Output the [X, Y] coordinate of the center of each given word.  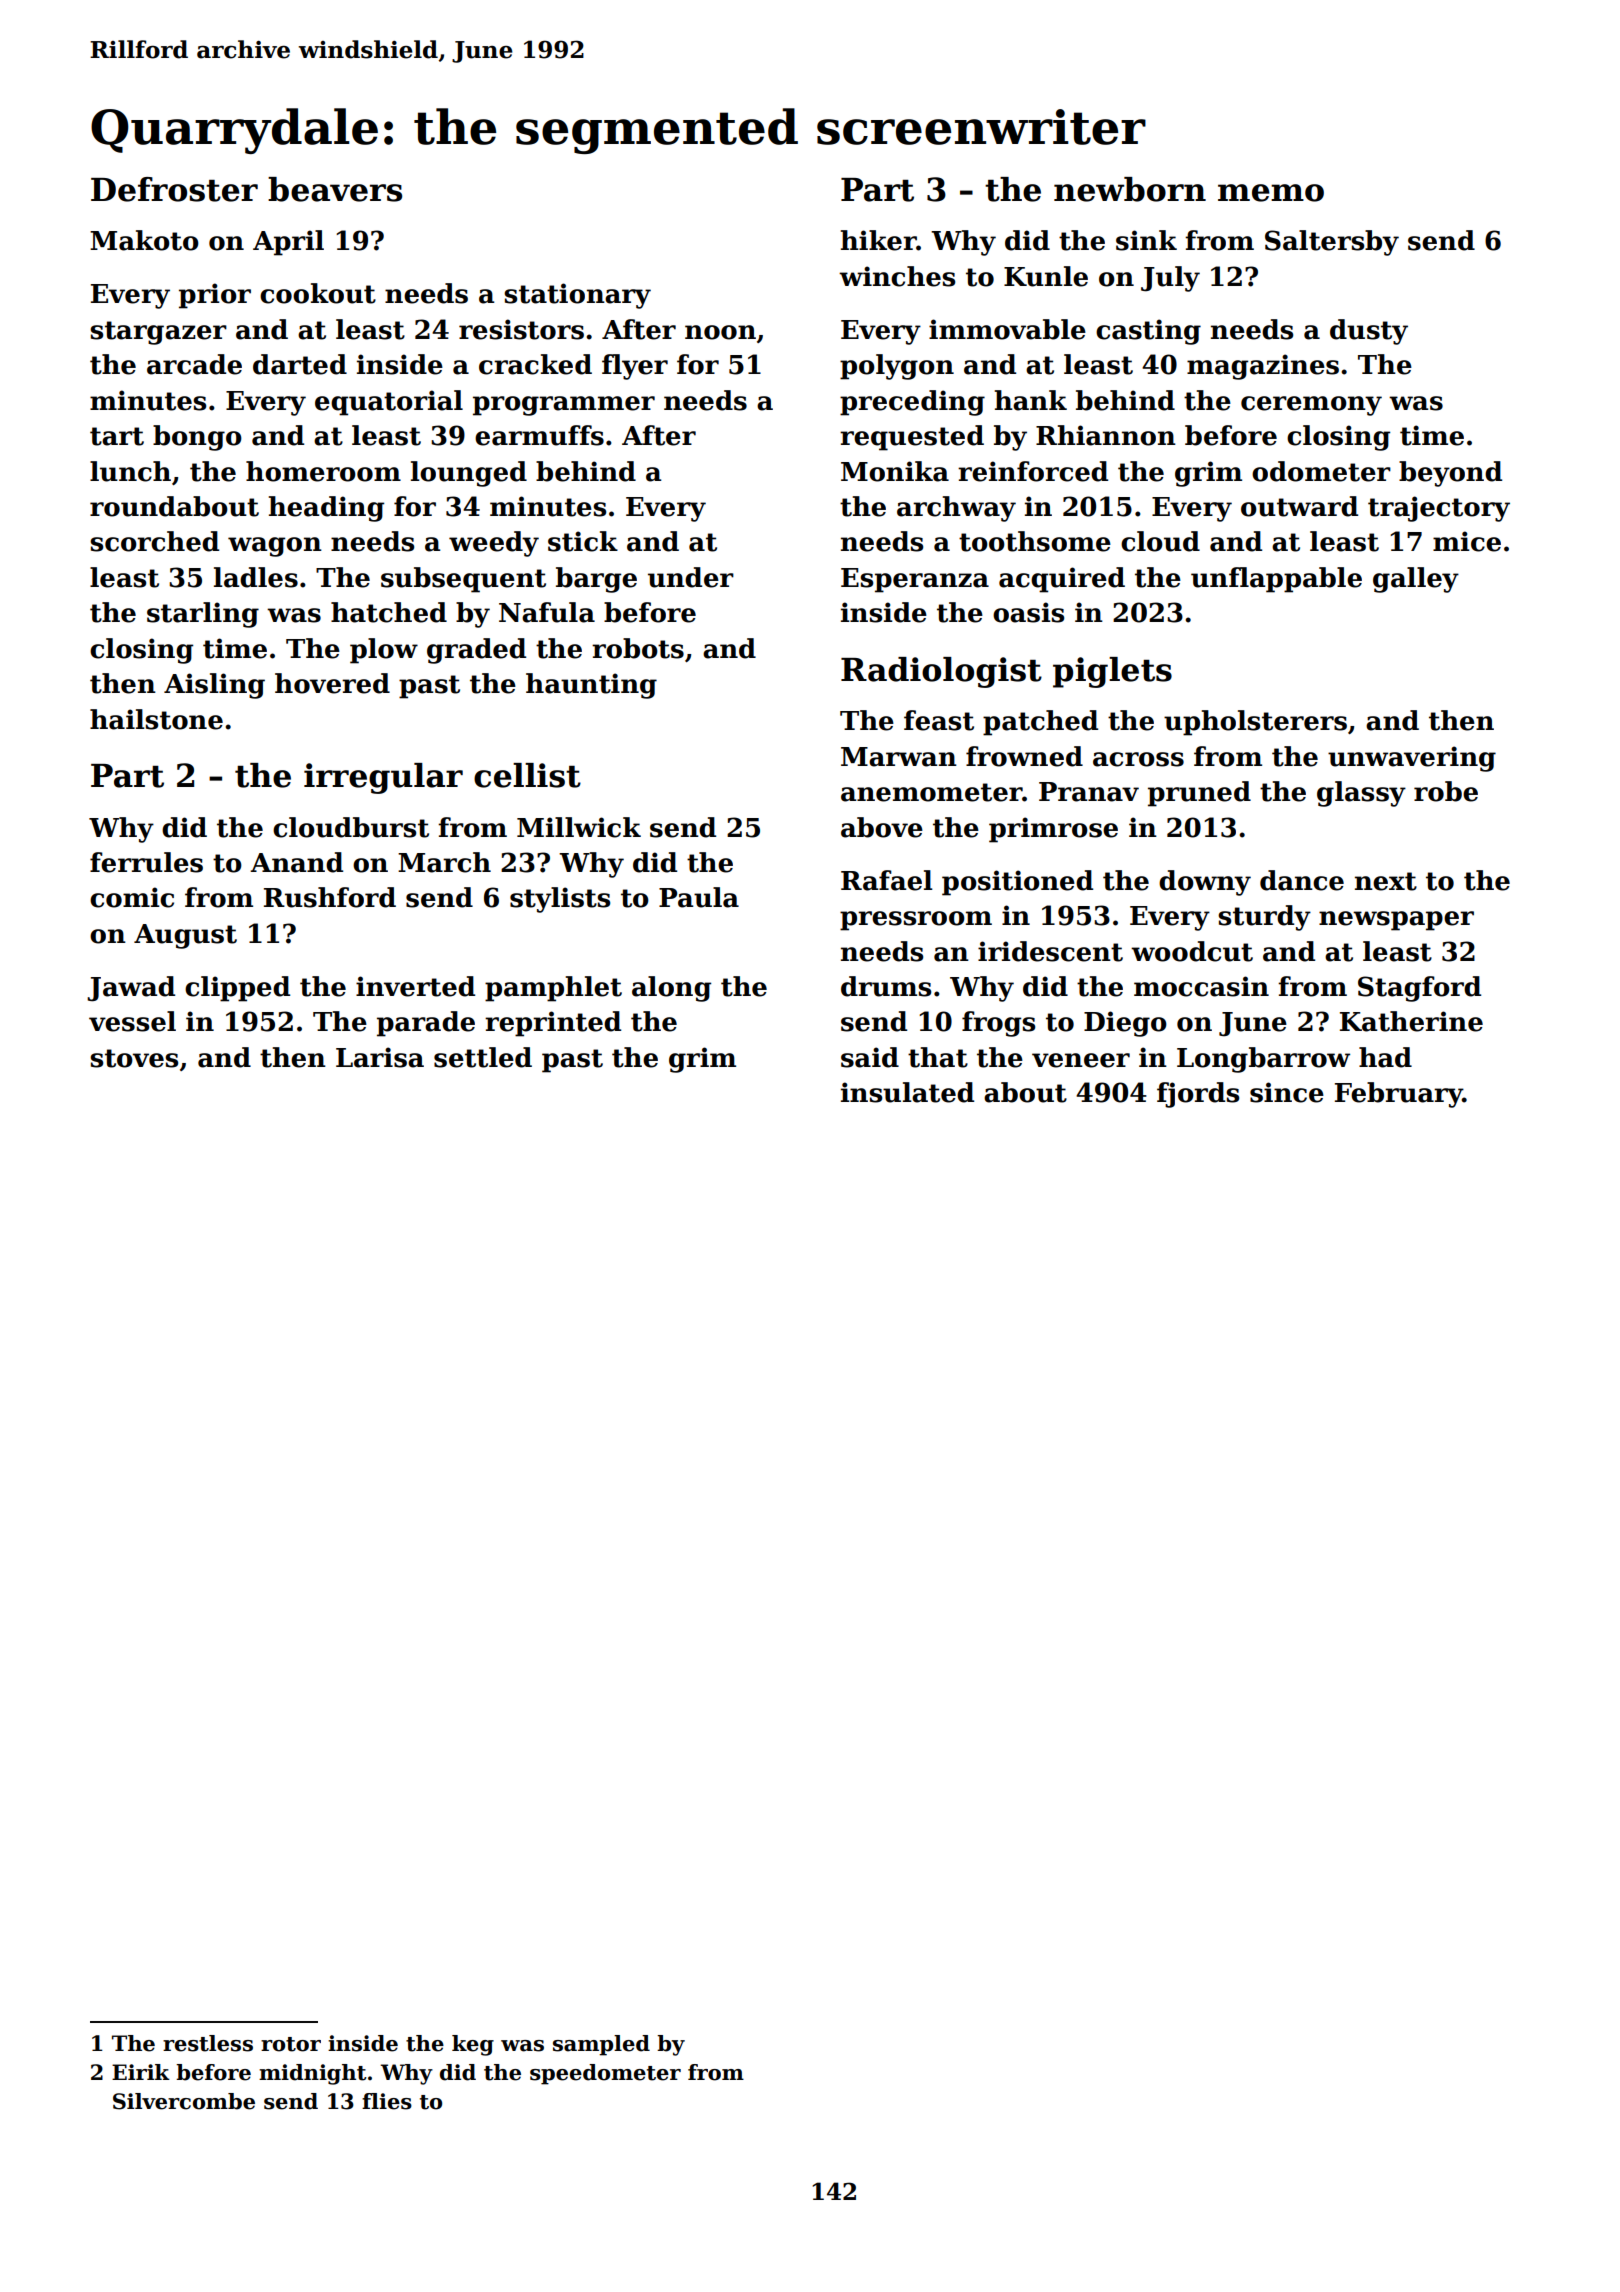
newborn [1130, 189]
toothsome [1035, 541]
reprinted [553, 1024]
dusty [1369, 332]
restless [208, 2043]
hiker [879, 240]
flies [387, 2101]
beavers [335, 189]
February [1399, 1095]
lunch [130, 471]
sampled [601, 2045]
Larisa [380, 1057]
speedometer [605, 2074]
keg [473, 2045]
